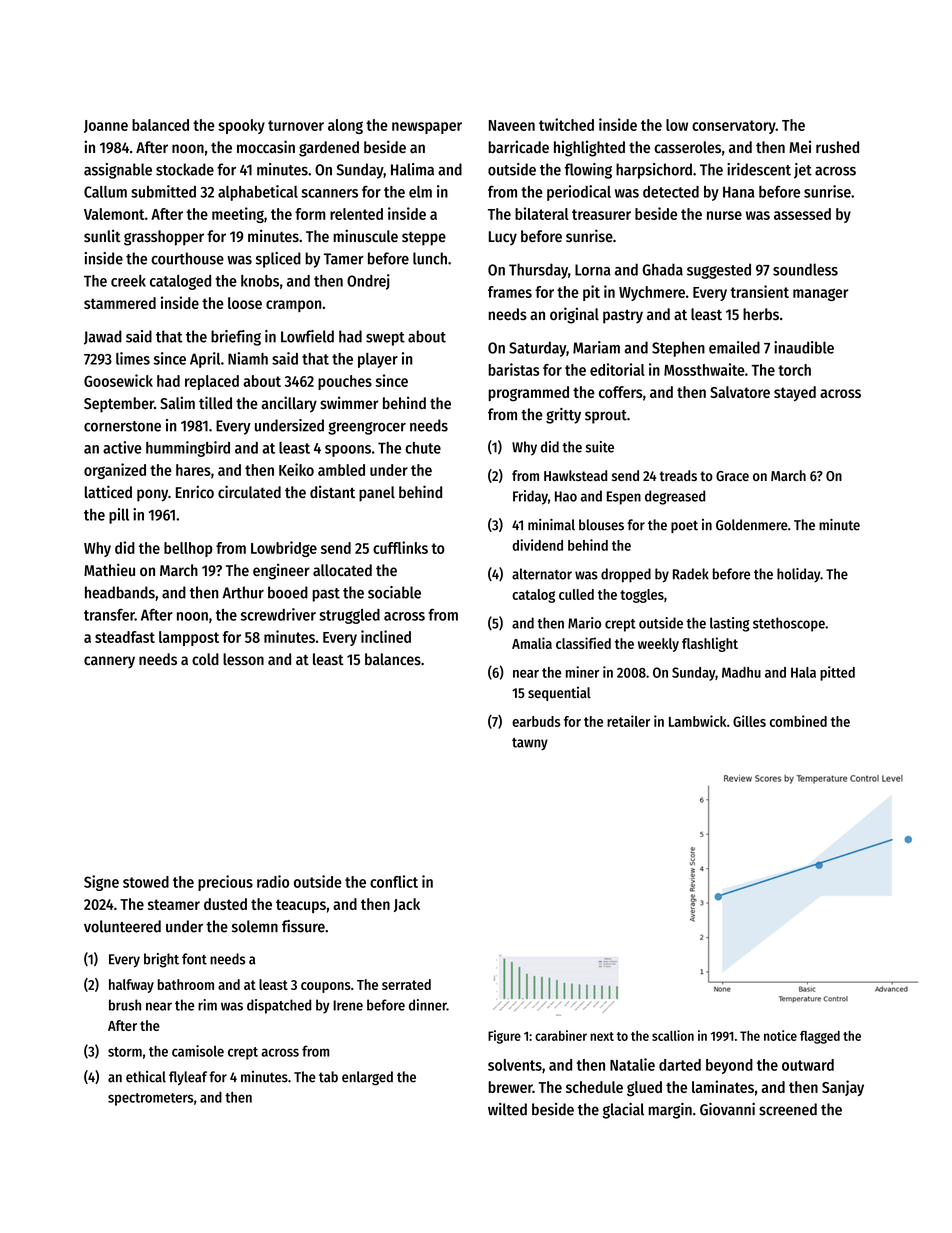  I want to click on Hawkstead, so click(575, 475).
